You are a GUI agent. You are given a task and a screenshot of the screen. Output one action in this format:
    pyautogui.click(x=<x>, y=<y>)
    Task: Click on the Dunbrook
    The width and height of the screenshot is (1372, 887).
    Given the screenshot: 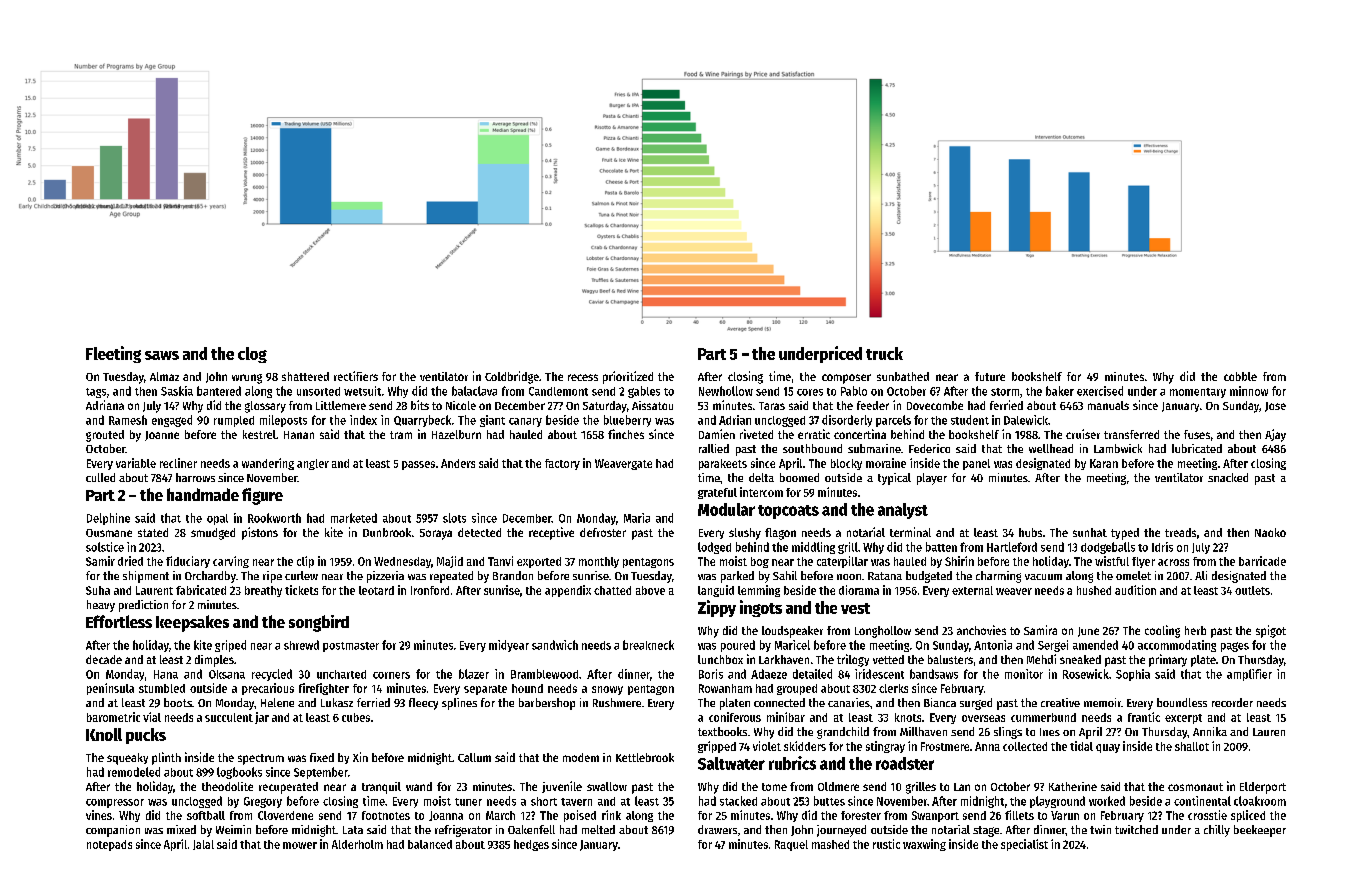 What is the action you would take?
    pyautogui.click(x=387, y=532)
